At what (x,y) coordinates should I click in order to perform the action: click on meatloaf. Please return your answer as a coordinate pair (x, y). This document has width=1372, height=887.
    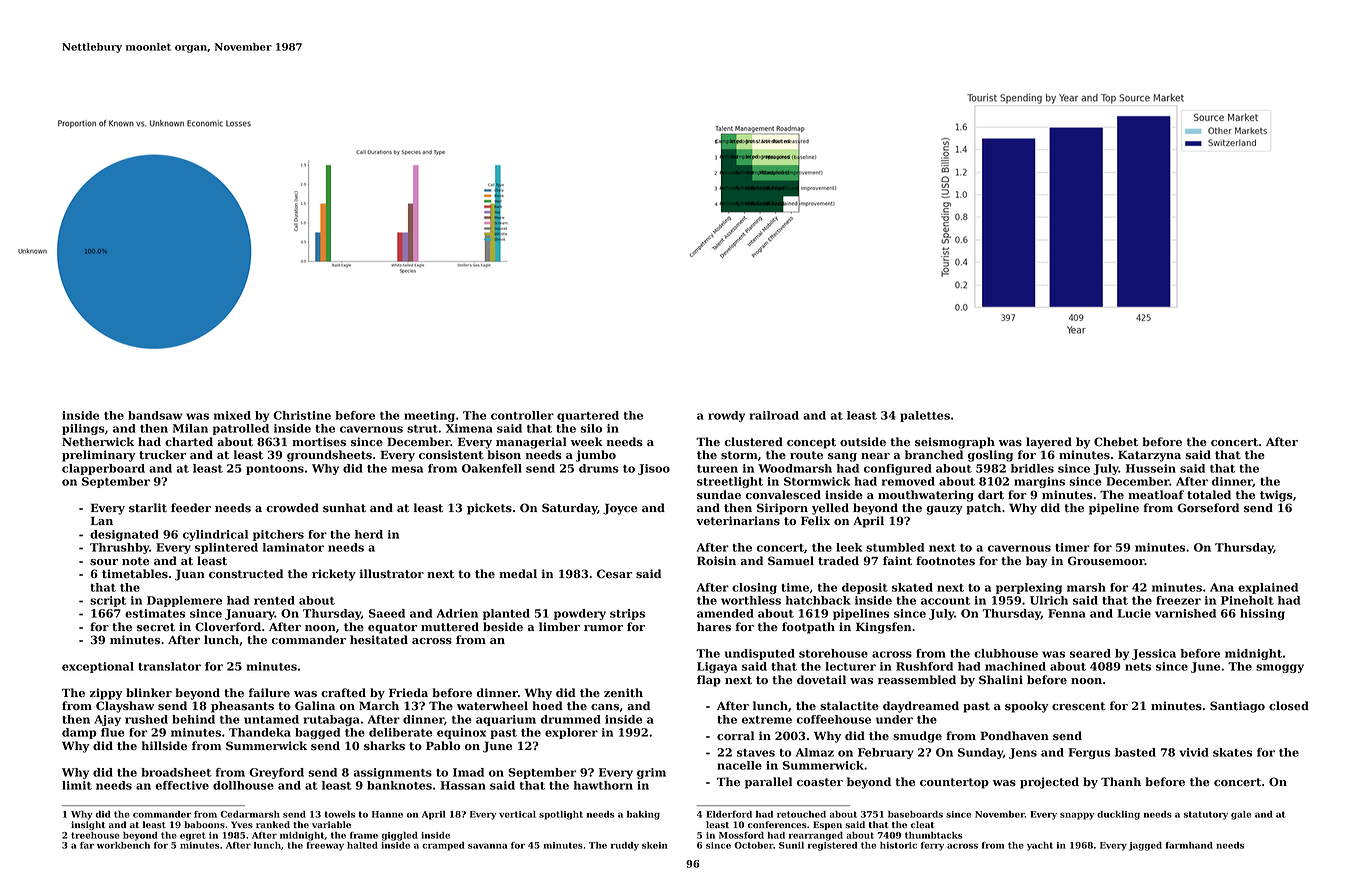
    Looking at the image, I should click on (1156, 495).
